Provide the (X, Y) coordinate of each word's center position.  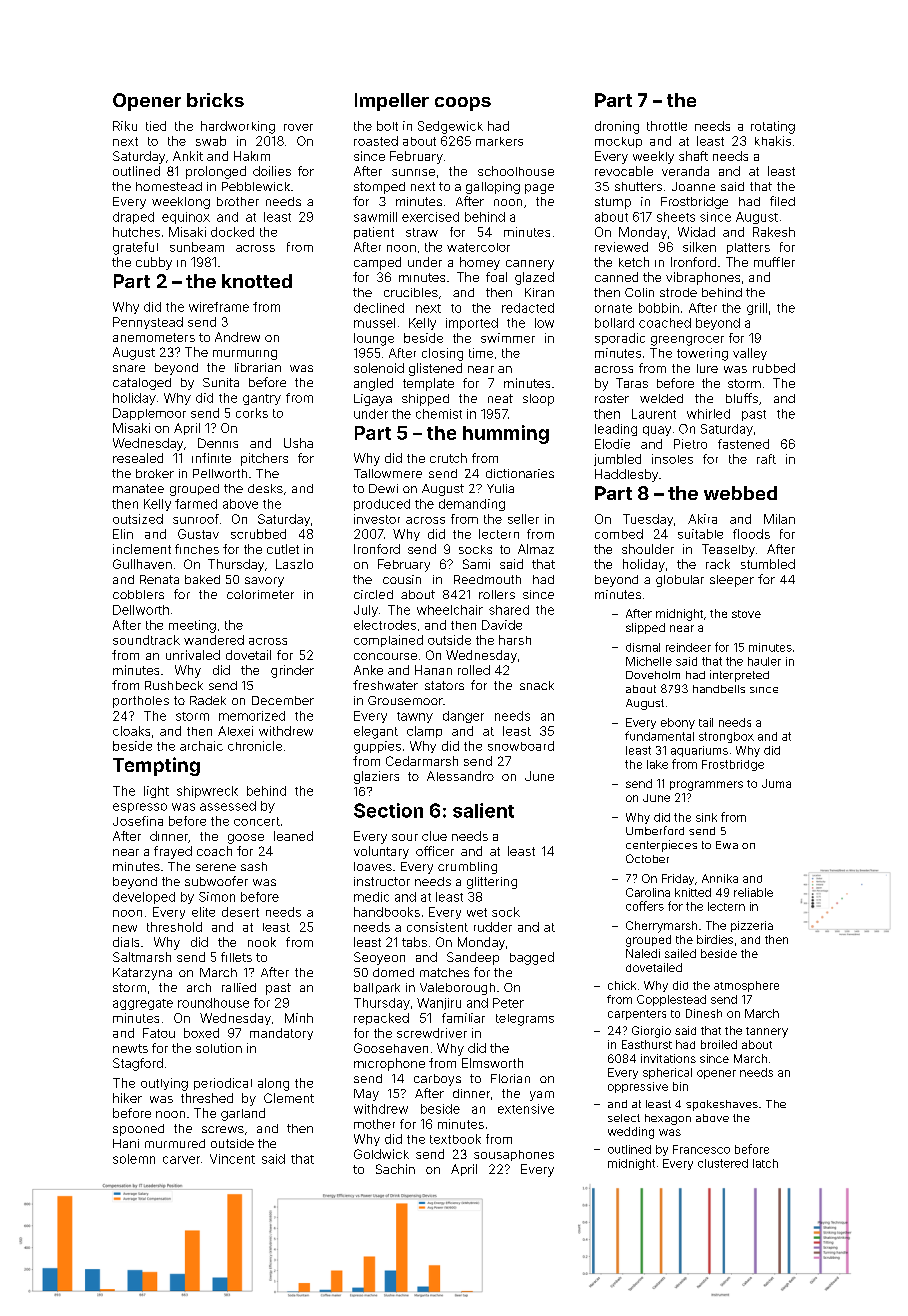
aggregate (143, 1004)
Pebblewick (256, 186)
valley (750, 354)
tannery (767, 1032)
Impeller (392, 102)
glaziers (376, 777)
